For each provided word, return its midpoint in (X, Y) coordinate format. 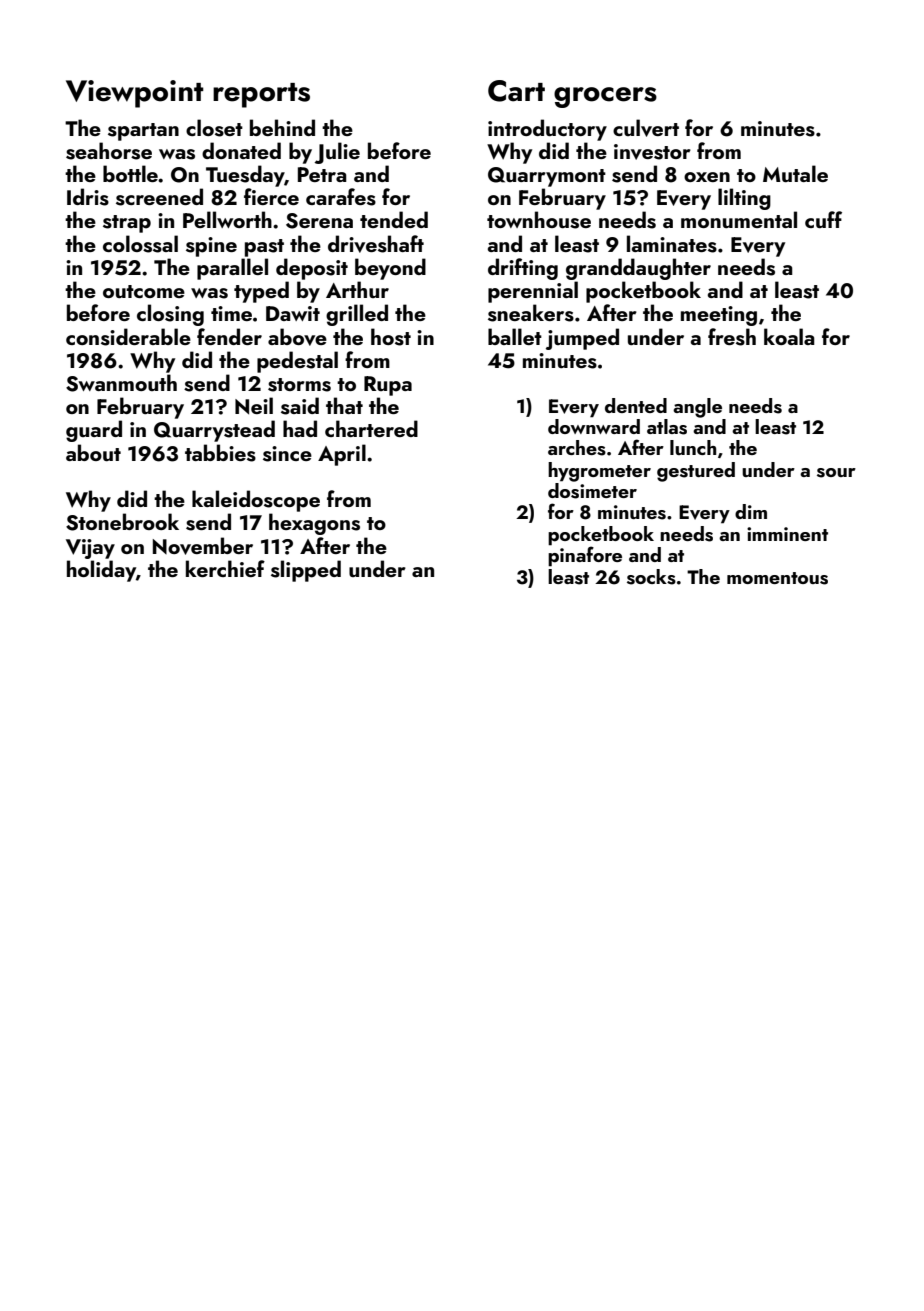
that (344, 405)
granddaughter (638, 269)
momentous (777, 578)
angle (697, 408)
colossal (140, 244)
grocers (605, 97)
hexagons (314, 524)
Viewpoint (135, 94)
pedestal (297, 362)
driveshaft (376, 244)
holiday (101, 571)
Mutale (795, 173)
